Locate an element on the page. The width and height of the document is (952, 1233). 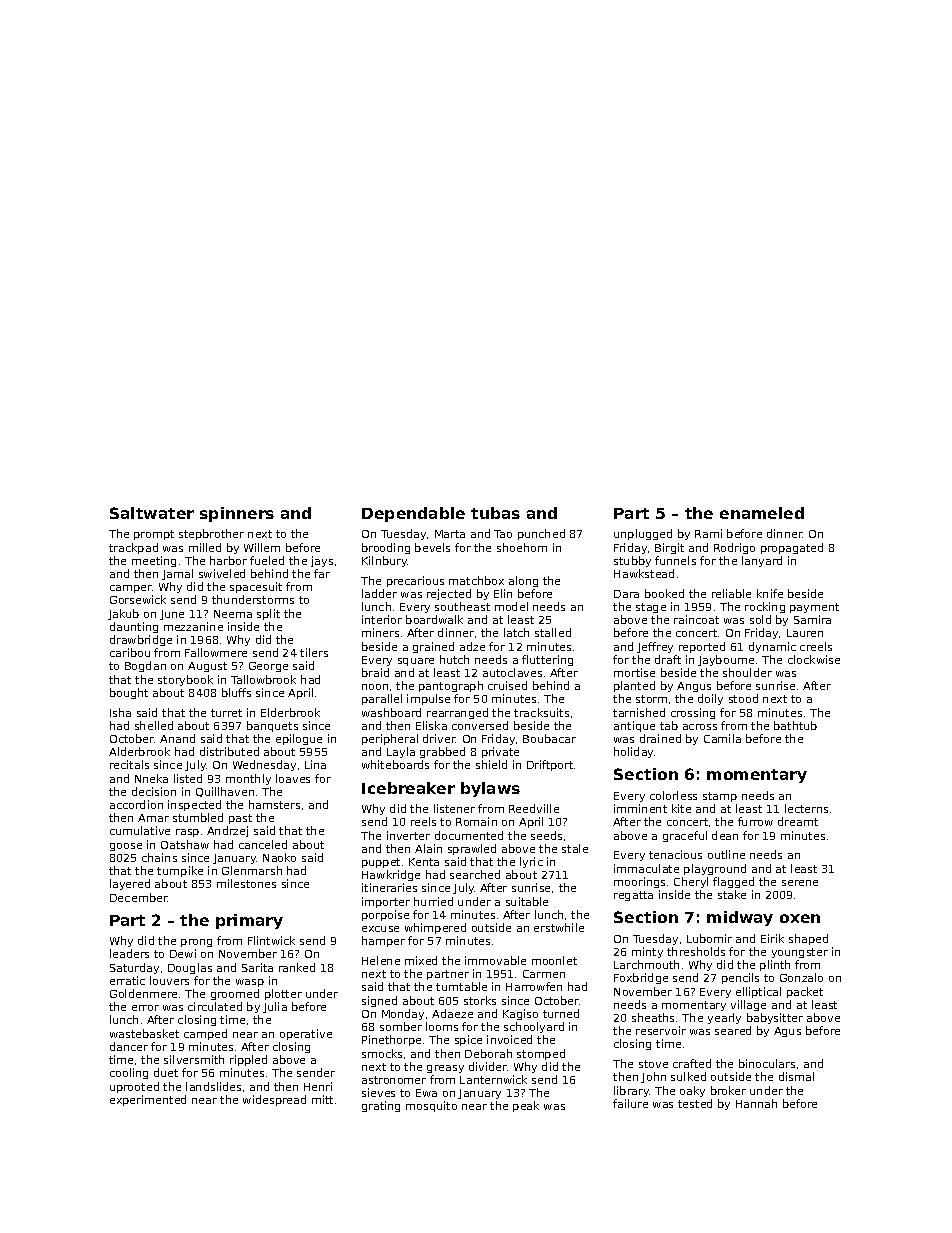
Saltwater is located at coordinates (152, 513).
